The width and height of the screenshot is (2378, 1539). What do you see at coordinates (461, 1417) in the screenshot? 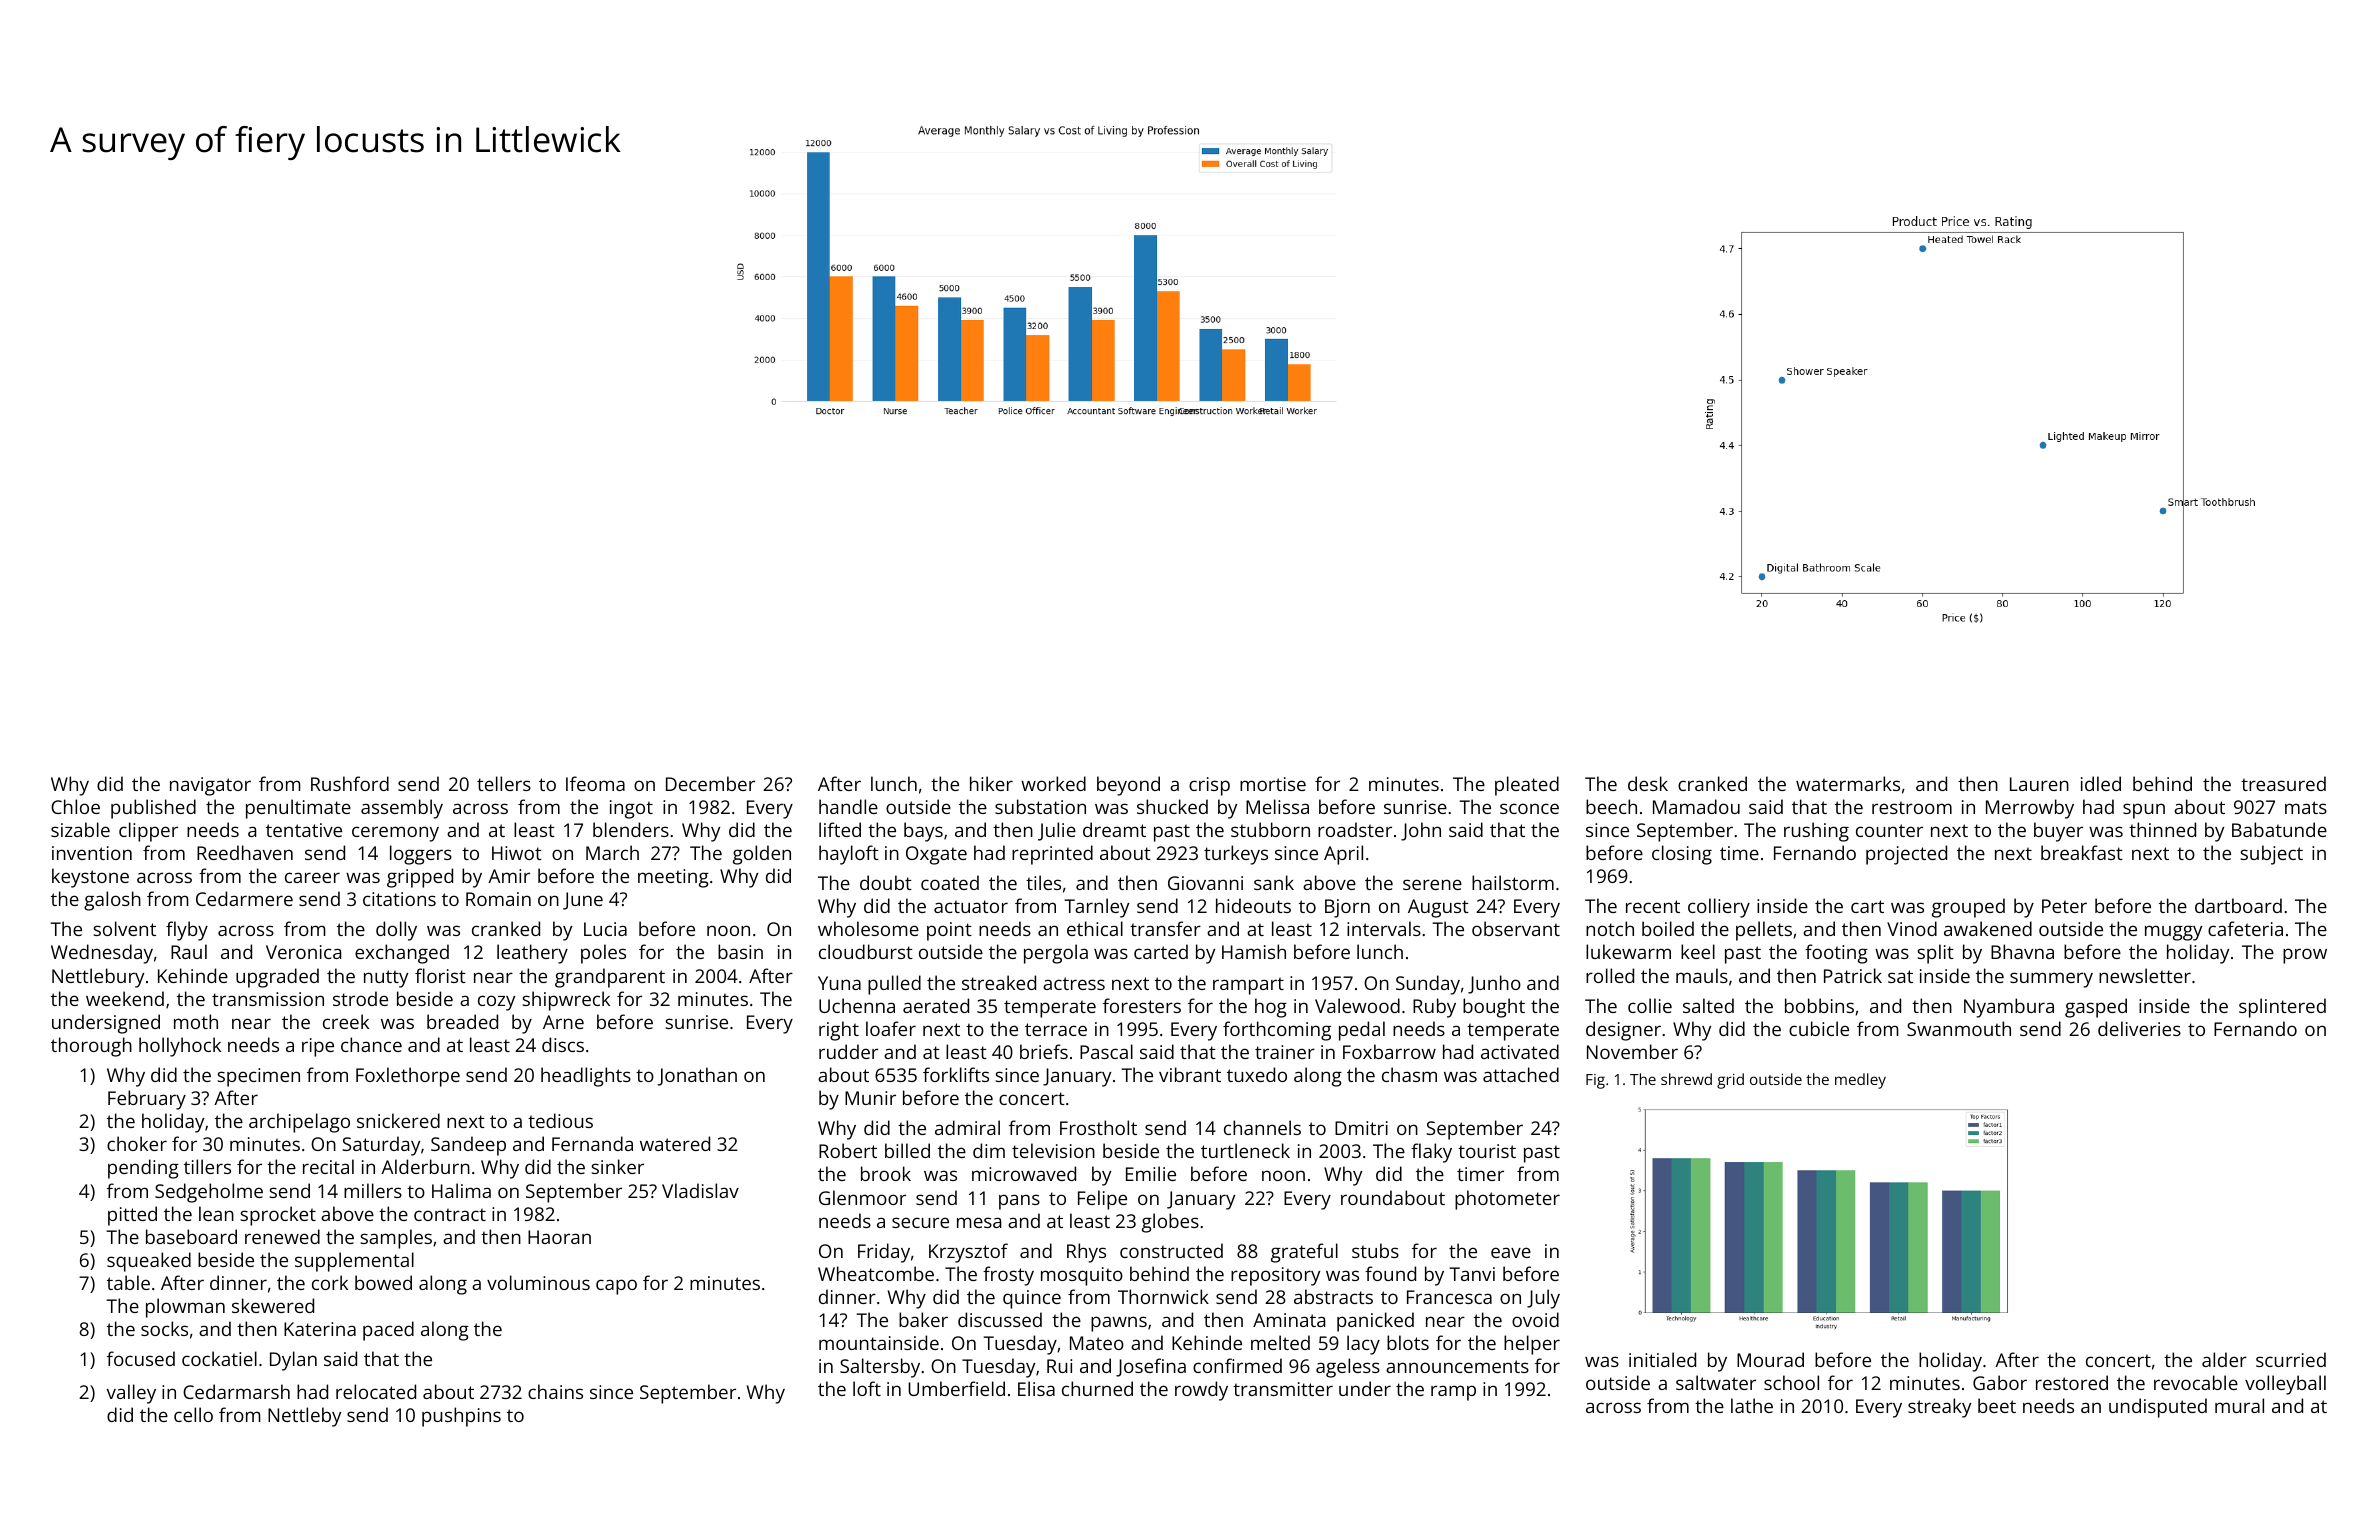
I see `pushpins` at bounding box center [461, 1417].
